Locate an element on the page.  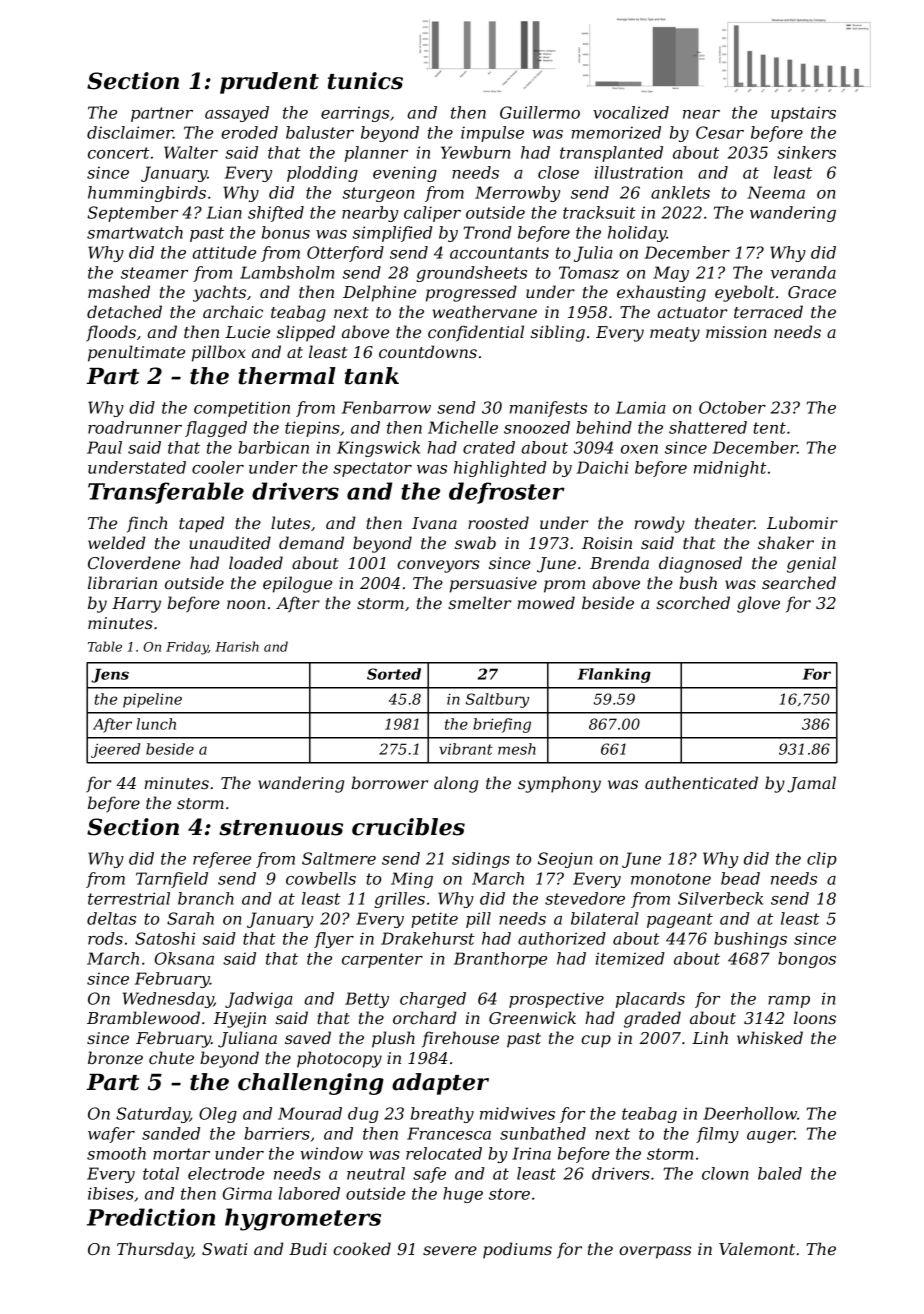
Walter is located at coordinates (191, 152).
